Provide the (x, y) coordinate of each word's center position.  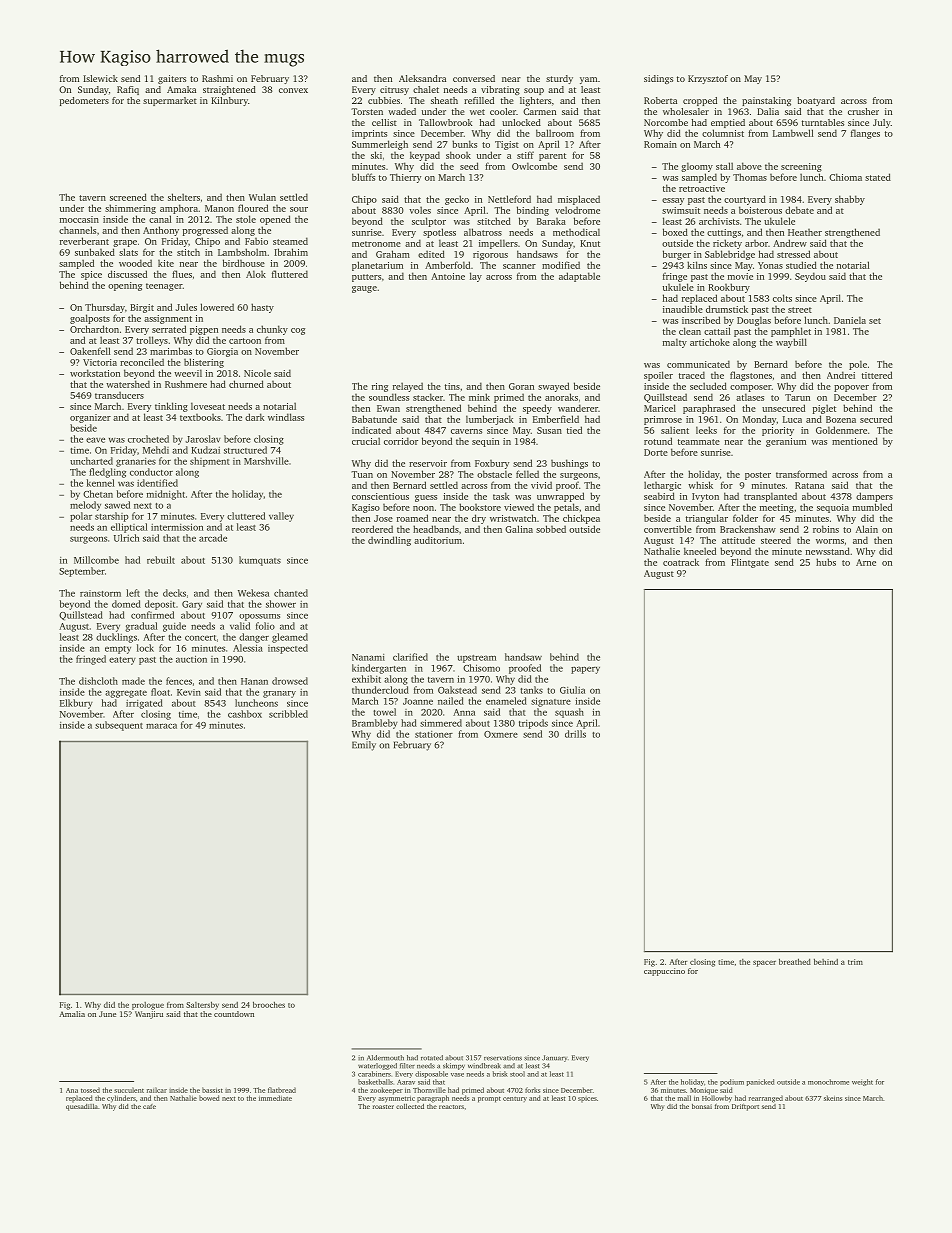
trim (855, 962)
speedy (537, 409)
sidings (658, 79)
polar (81, 517)
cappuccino (664, 972)
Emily (364, 746)
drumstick (727, 309)
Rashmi (217, 78)
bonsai (702, 1106)
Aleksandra (422, 78)
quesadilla (82, 1107)
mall (684, 1098)
